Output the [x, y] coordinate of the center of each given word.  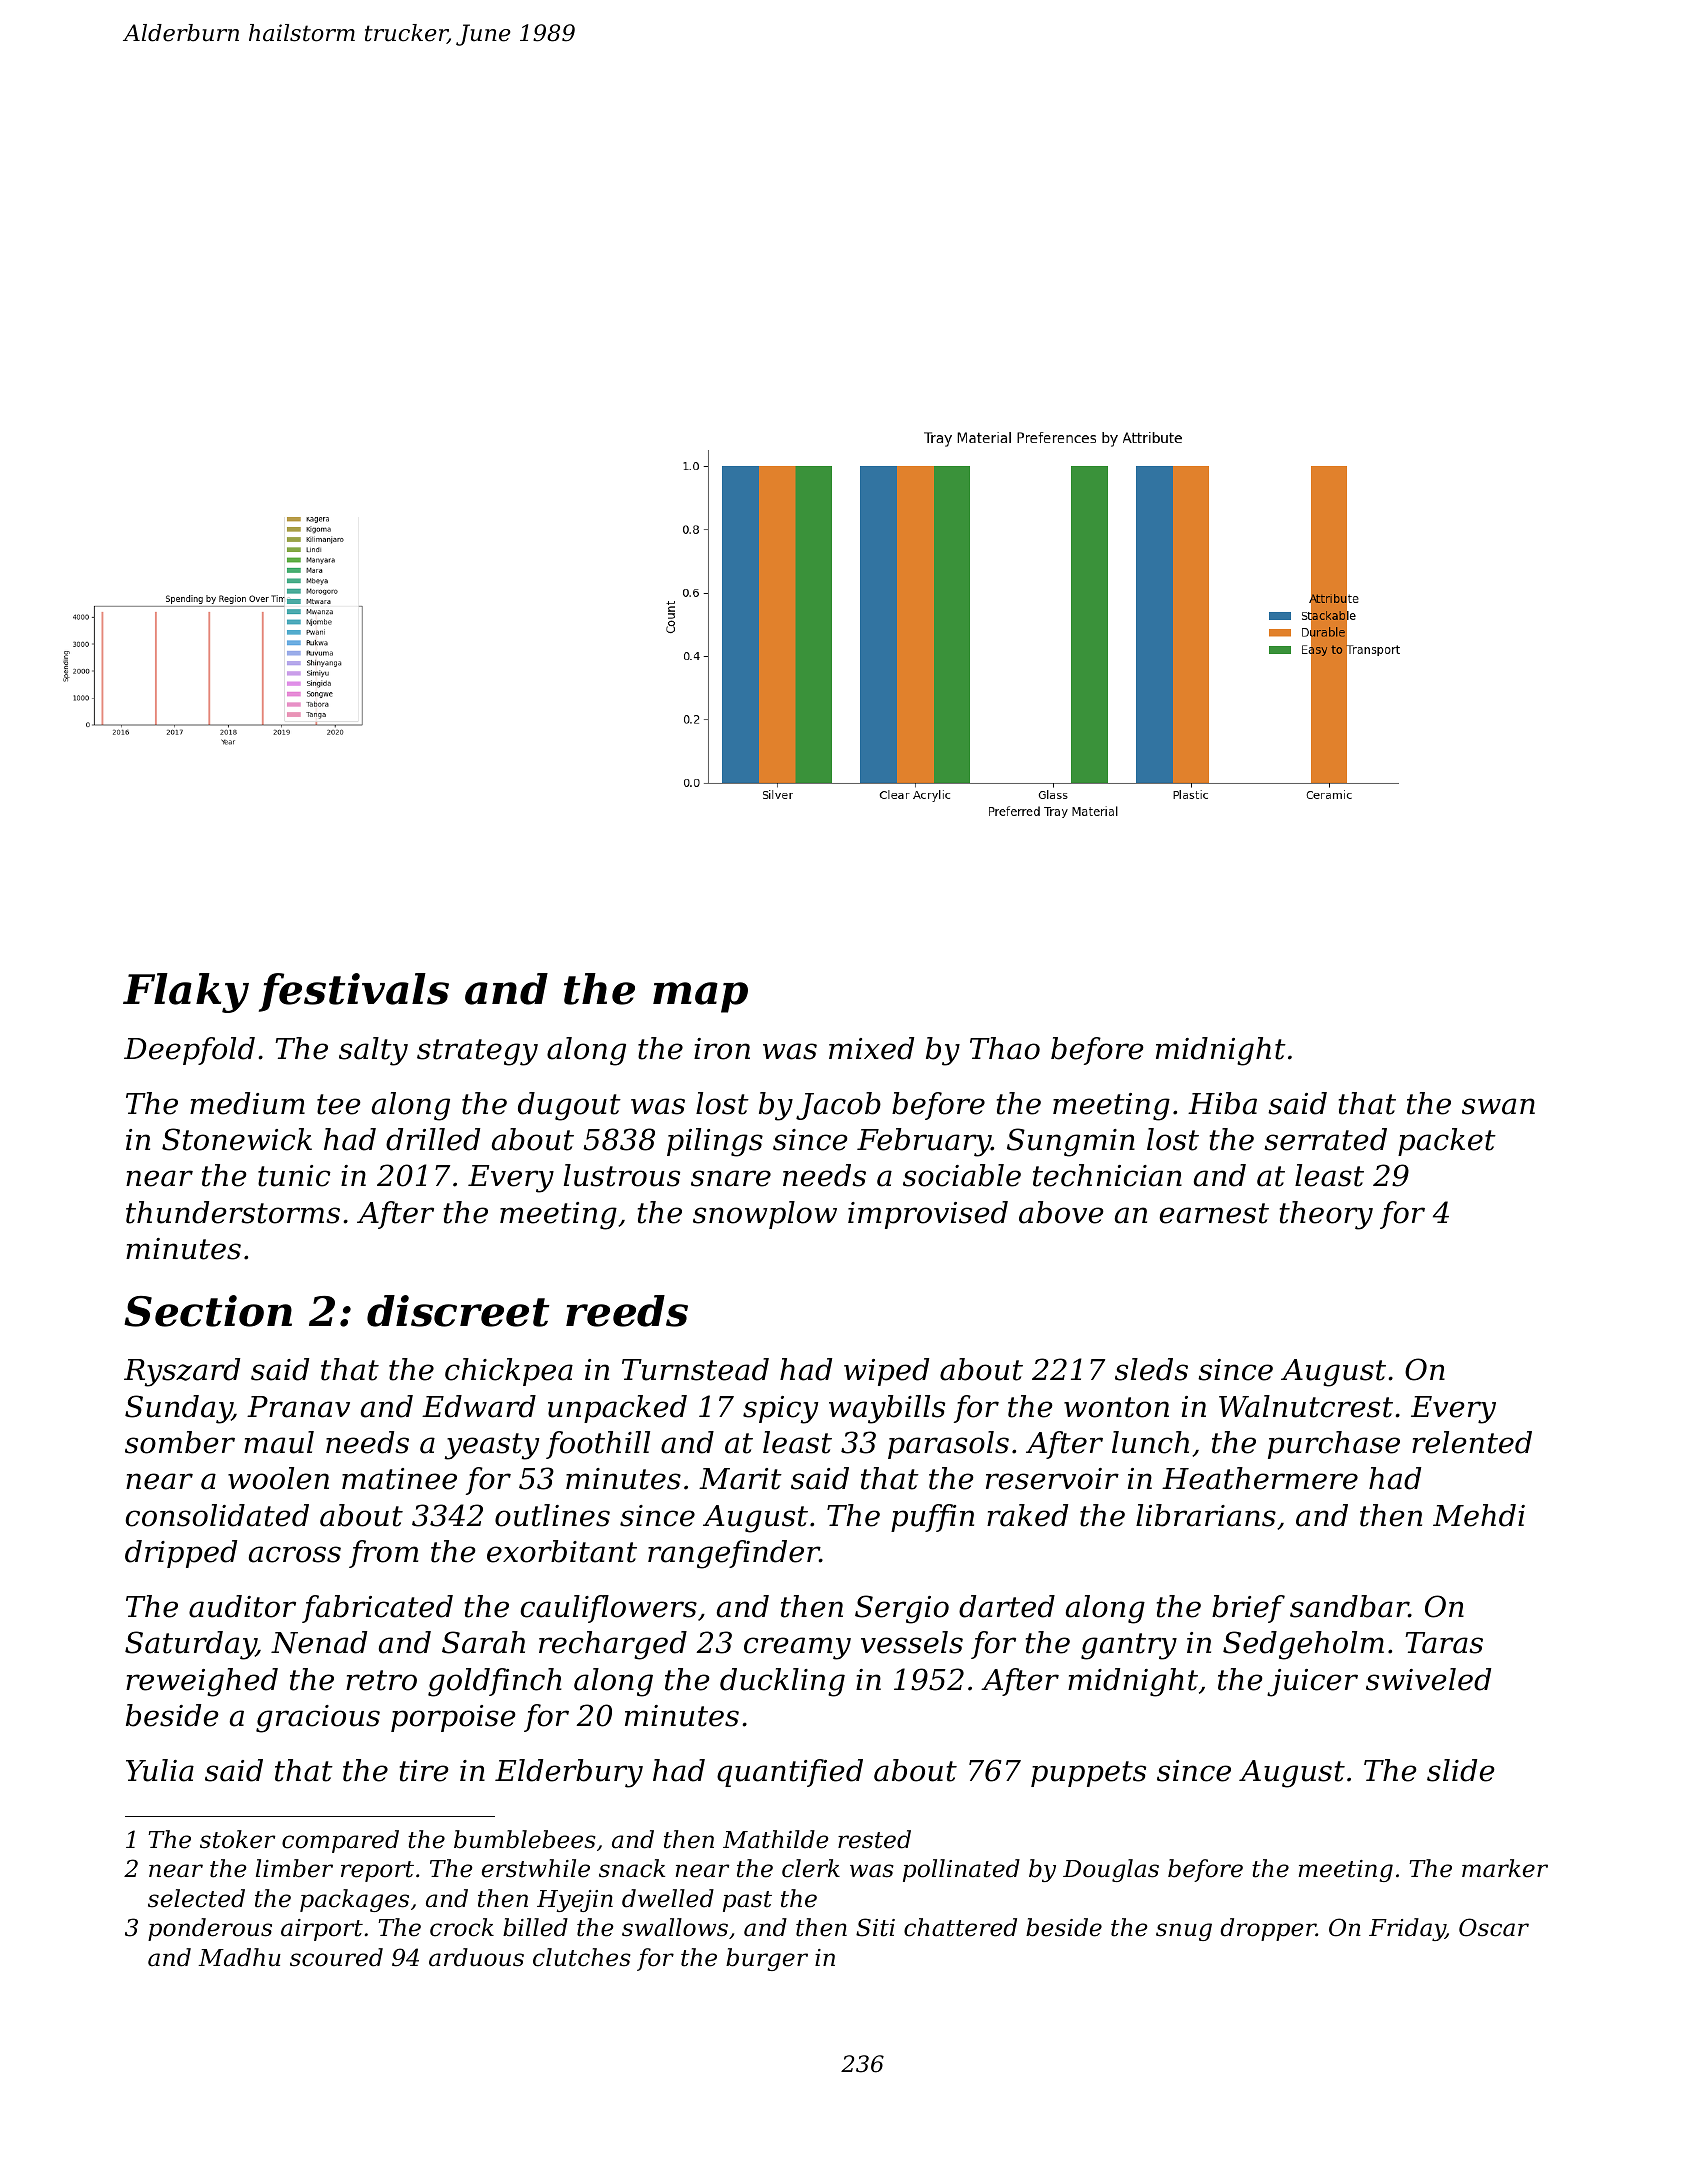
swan [1498, 1106]
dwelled [668, 1898]
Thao [1005, 1048]
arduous [476, 1957]
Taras [1444, 1643]
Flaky [186, 993]
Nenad [319, 1642]
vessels [912, 1642]
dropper [1268, 1929]
